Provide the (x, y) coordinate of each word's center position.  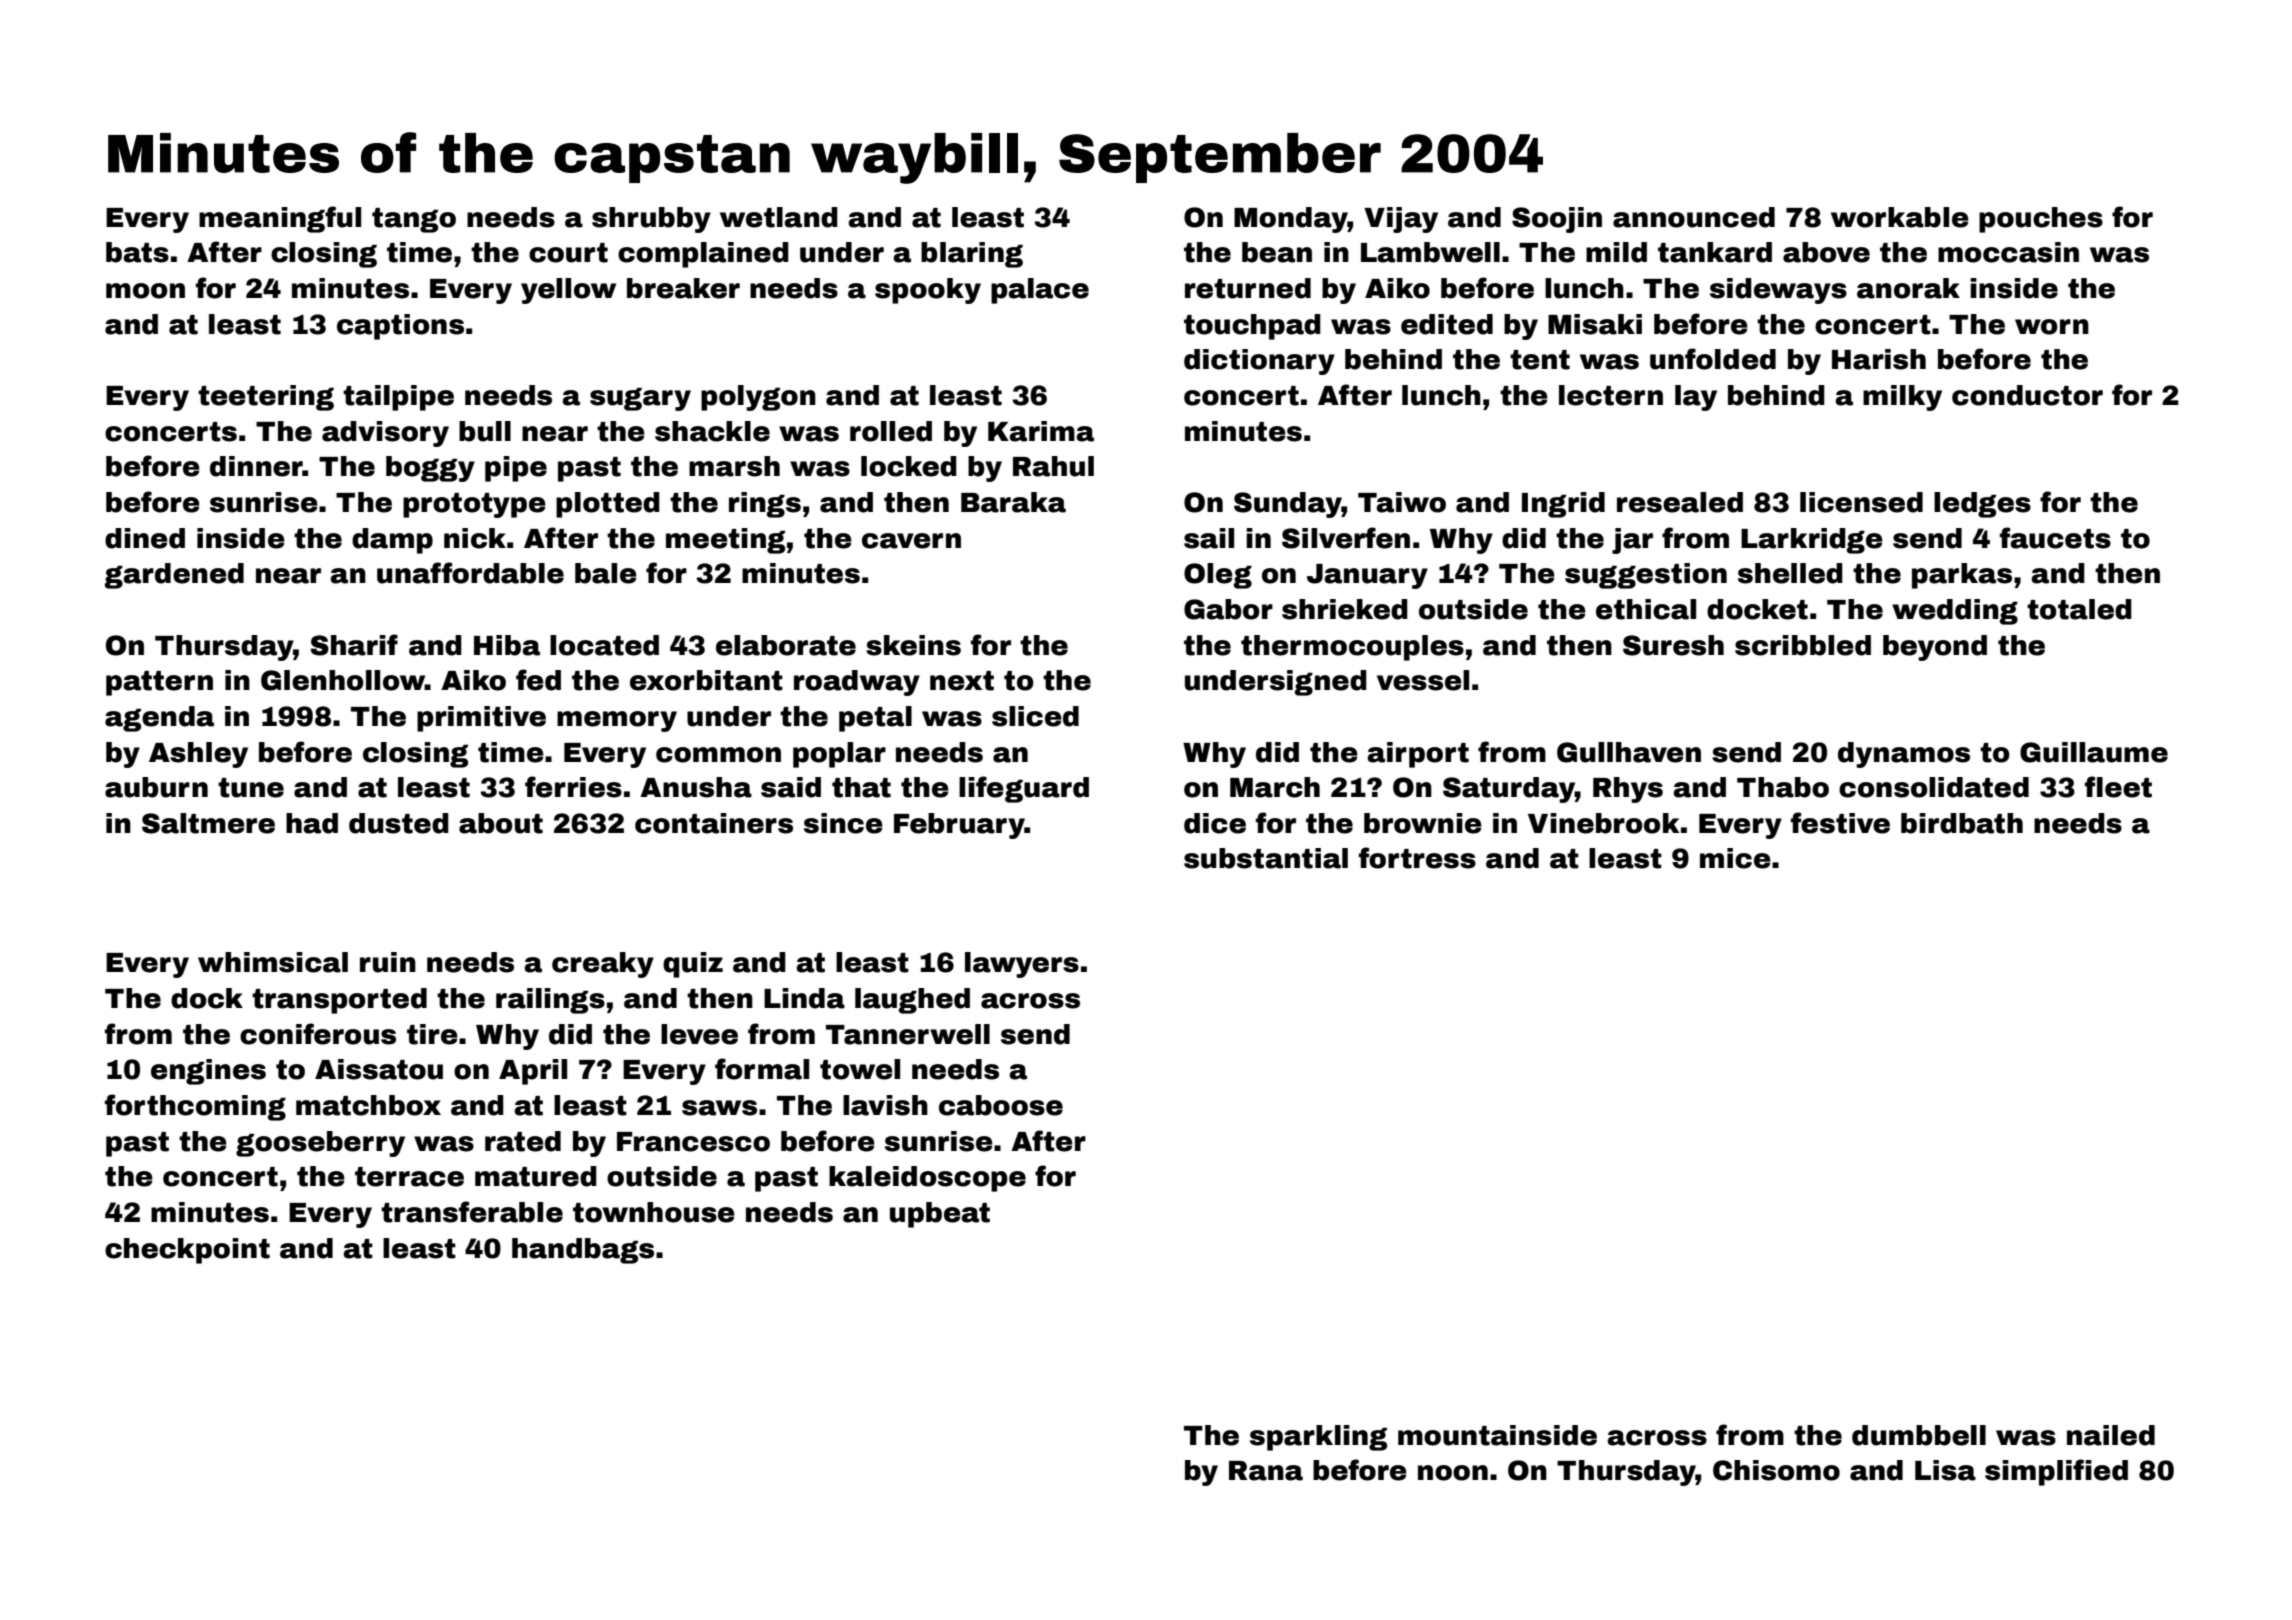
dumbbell (1919, 1435)
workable (1900, 217)
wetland (779, 217)
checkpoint (187, 1251)
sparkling (1318, 1438)
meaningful (280, 219)
